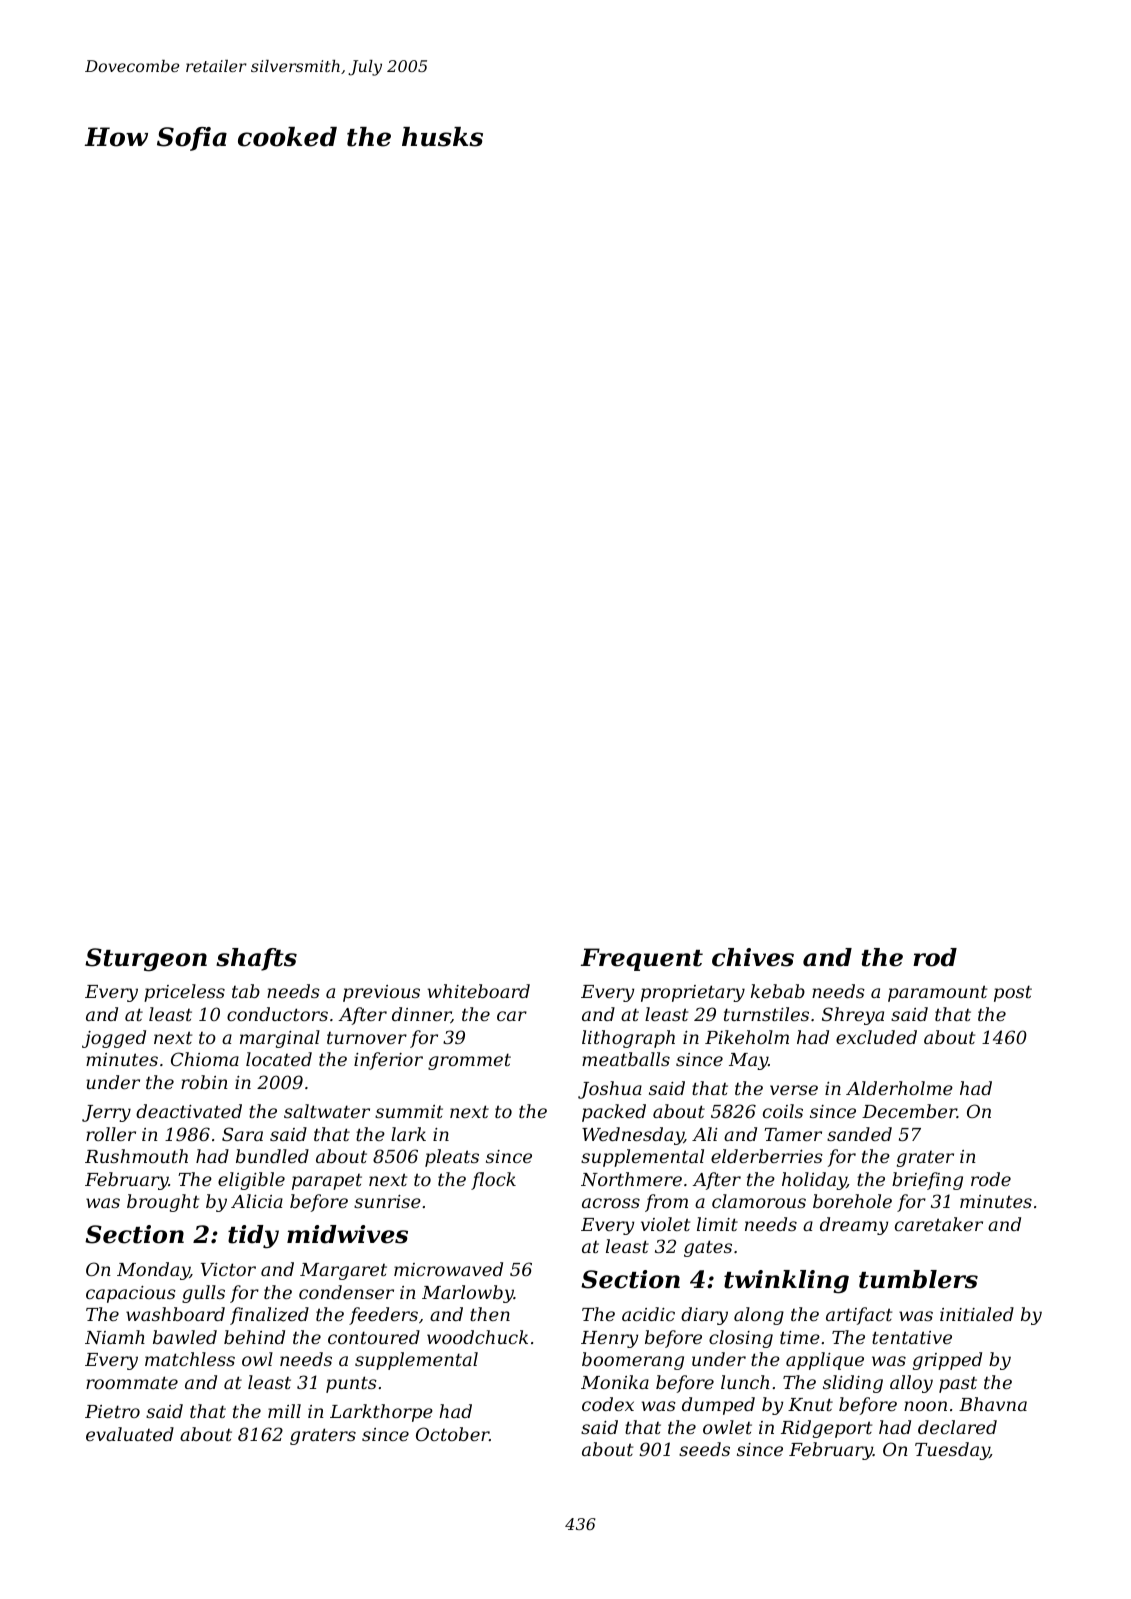 This screenshot has height=1599, width=1131. What do you see at coordinates (852, 1201) in the screenshot?
I see `borehole` at bounding box center [852, 1201].
